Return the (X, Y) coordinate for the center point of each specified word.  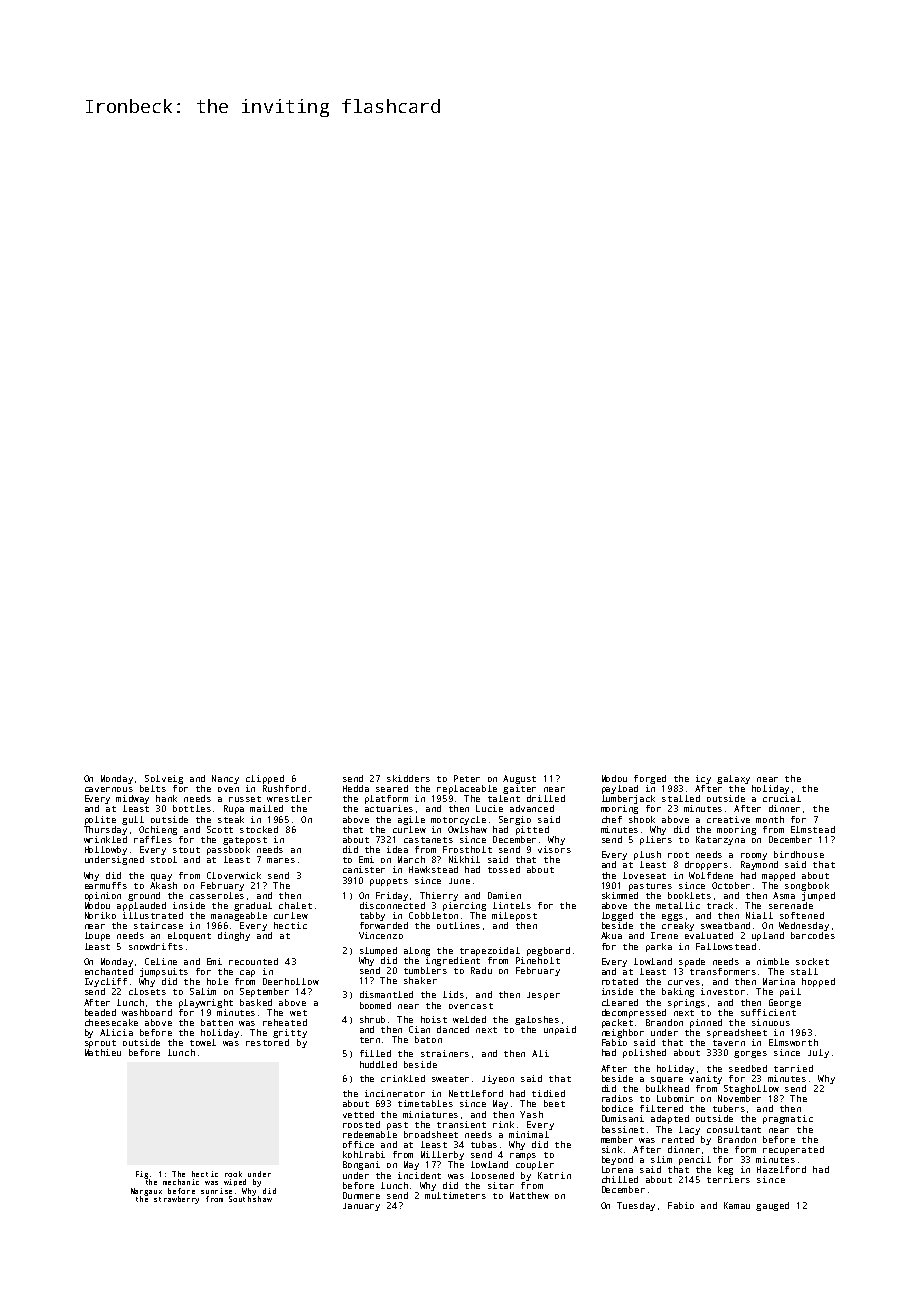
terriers (728, 1179)
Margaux (146, 1192)
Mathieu (103, 1052)
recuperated (793, 1150)
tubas (484, 1144)
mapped (778, 876)
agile (411, 820)
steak (231, 819)
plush (647, 855)
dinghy (234, 936)
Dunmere (361, 1195)
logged (617, 916)
